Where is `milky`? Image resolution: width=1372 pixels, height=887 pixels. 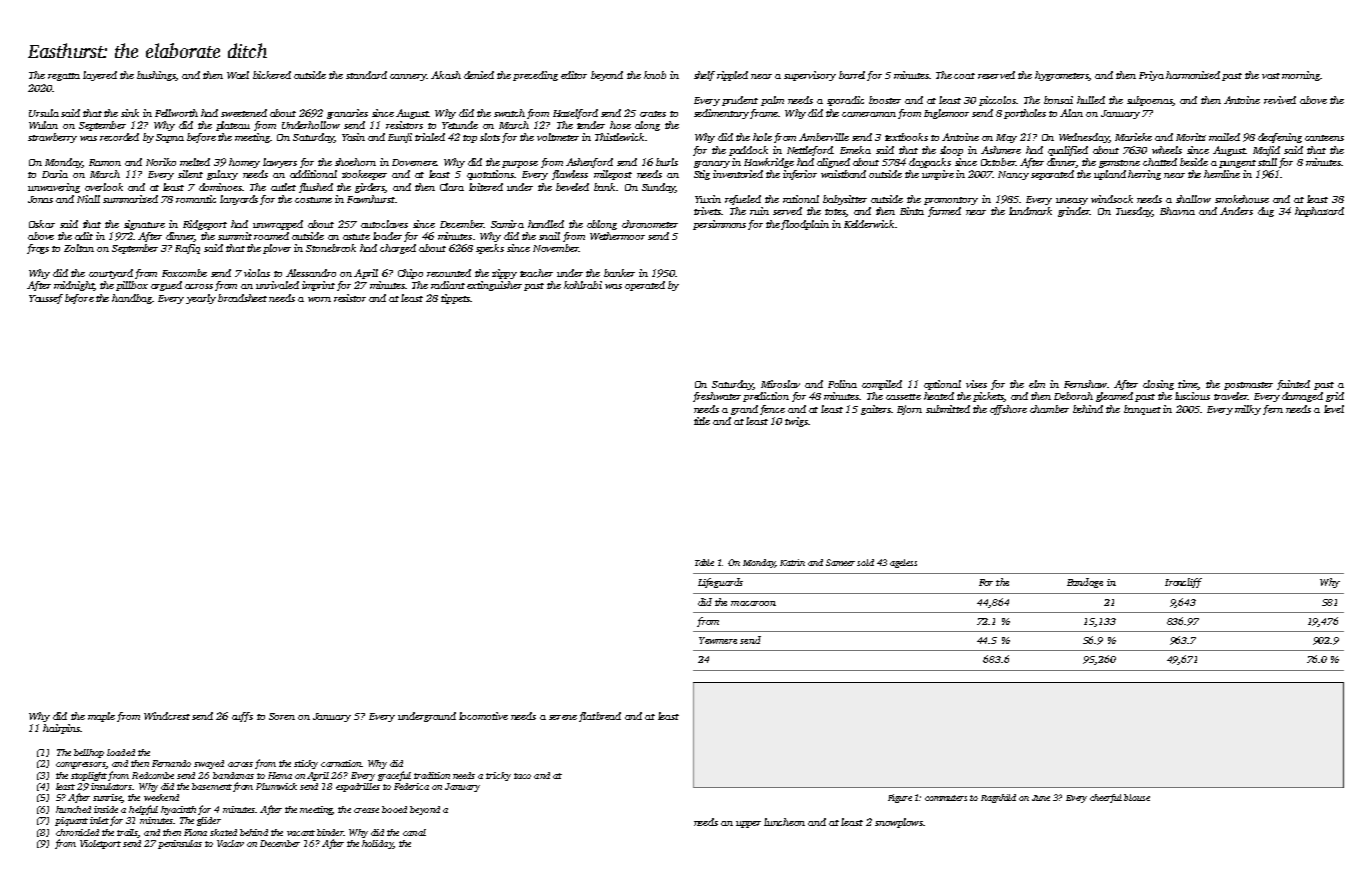
milky is located at coordinates (1248, 410).
